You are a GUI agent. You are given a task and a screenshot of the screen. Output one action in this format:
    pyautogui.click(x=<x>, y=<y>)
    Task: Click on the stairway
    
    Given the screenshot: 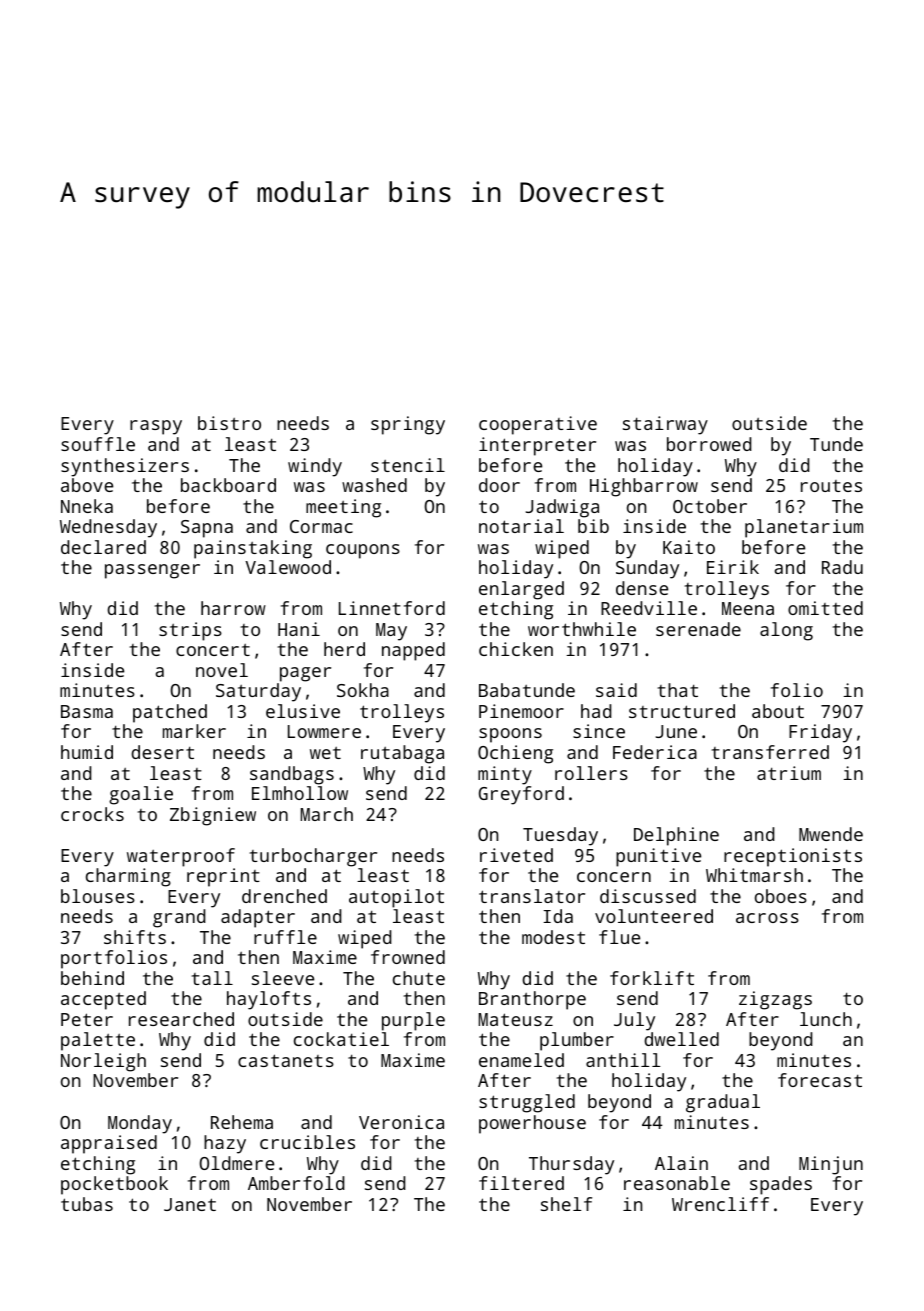 What is the action you would take?
    pyautogui.click(x=665, y=425)
